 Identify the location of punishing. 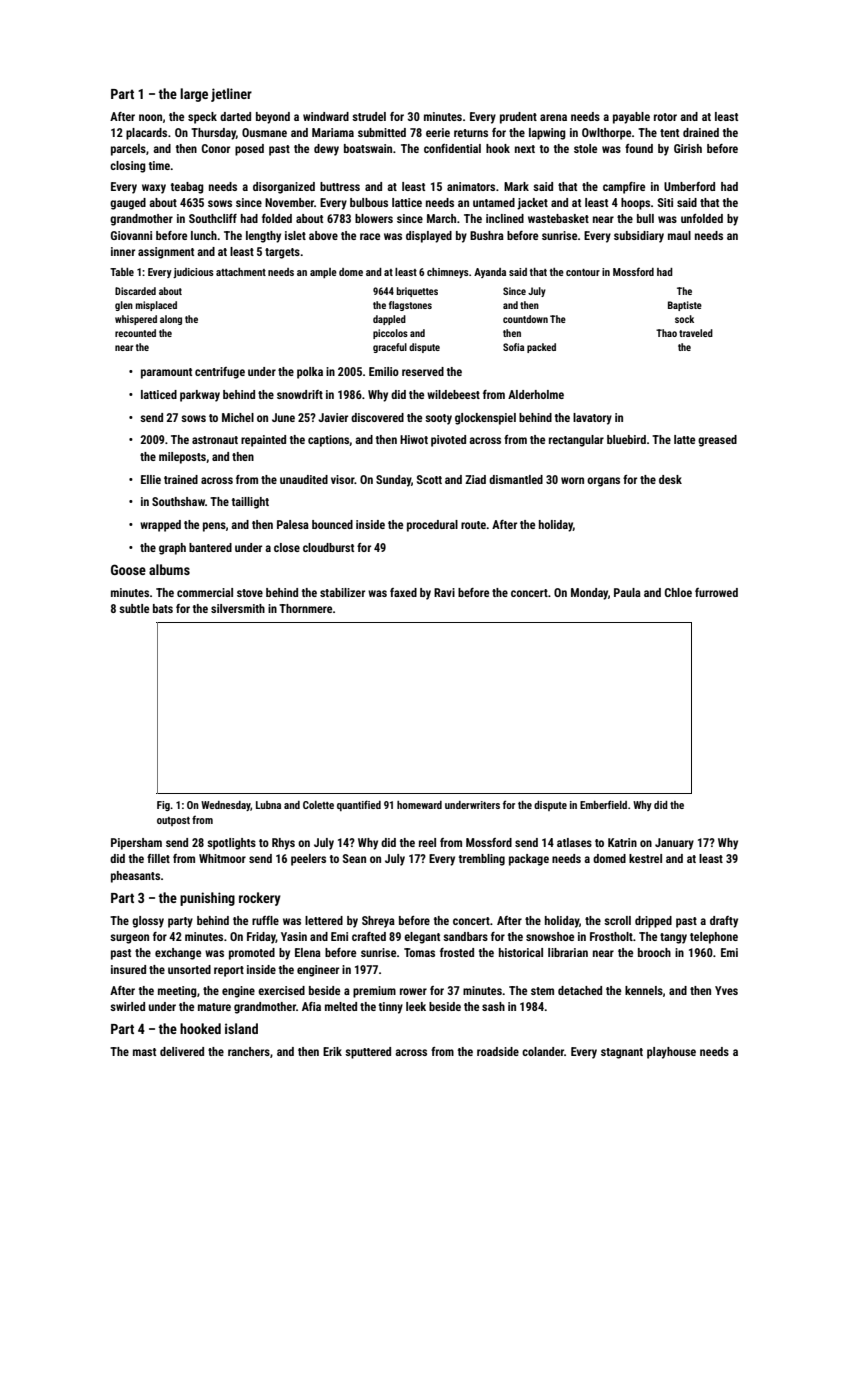
(207, 899).
